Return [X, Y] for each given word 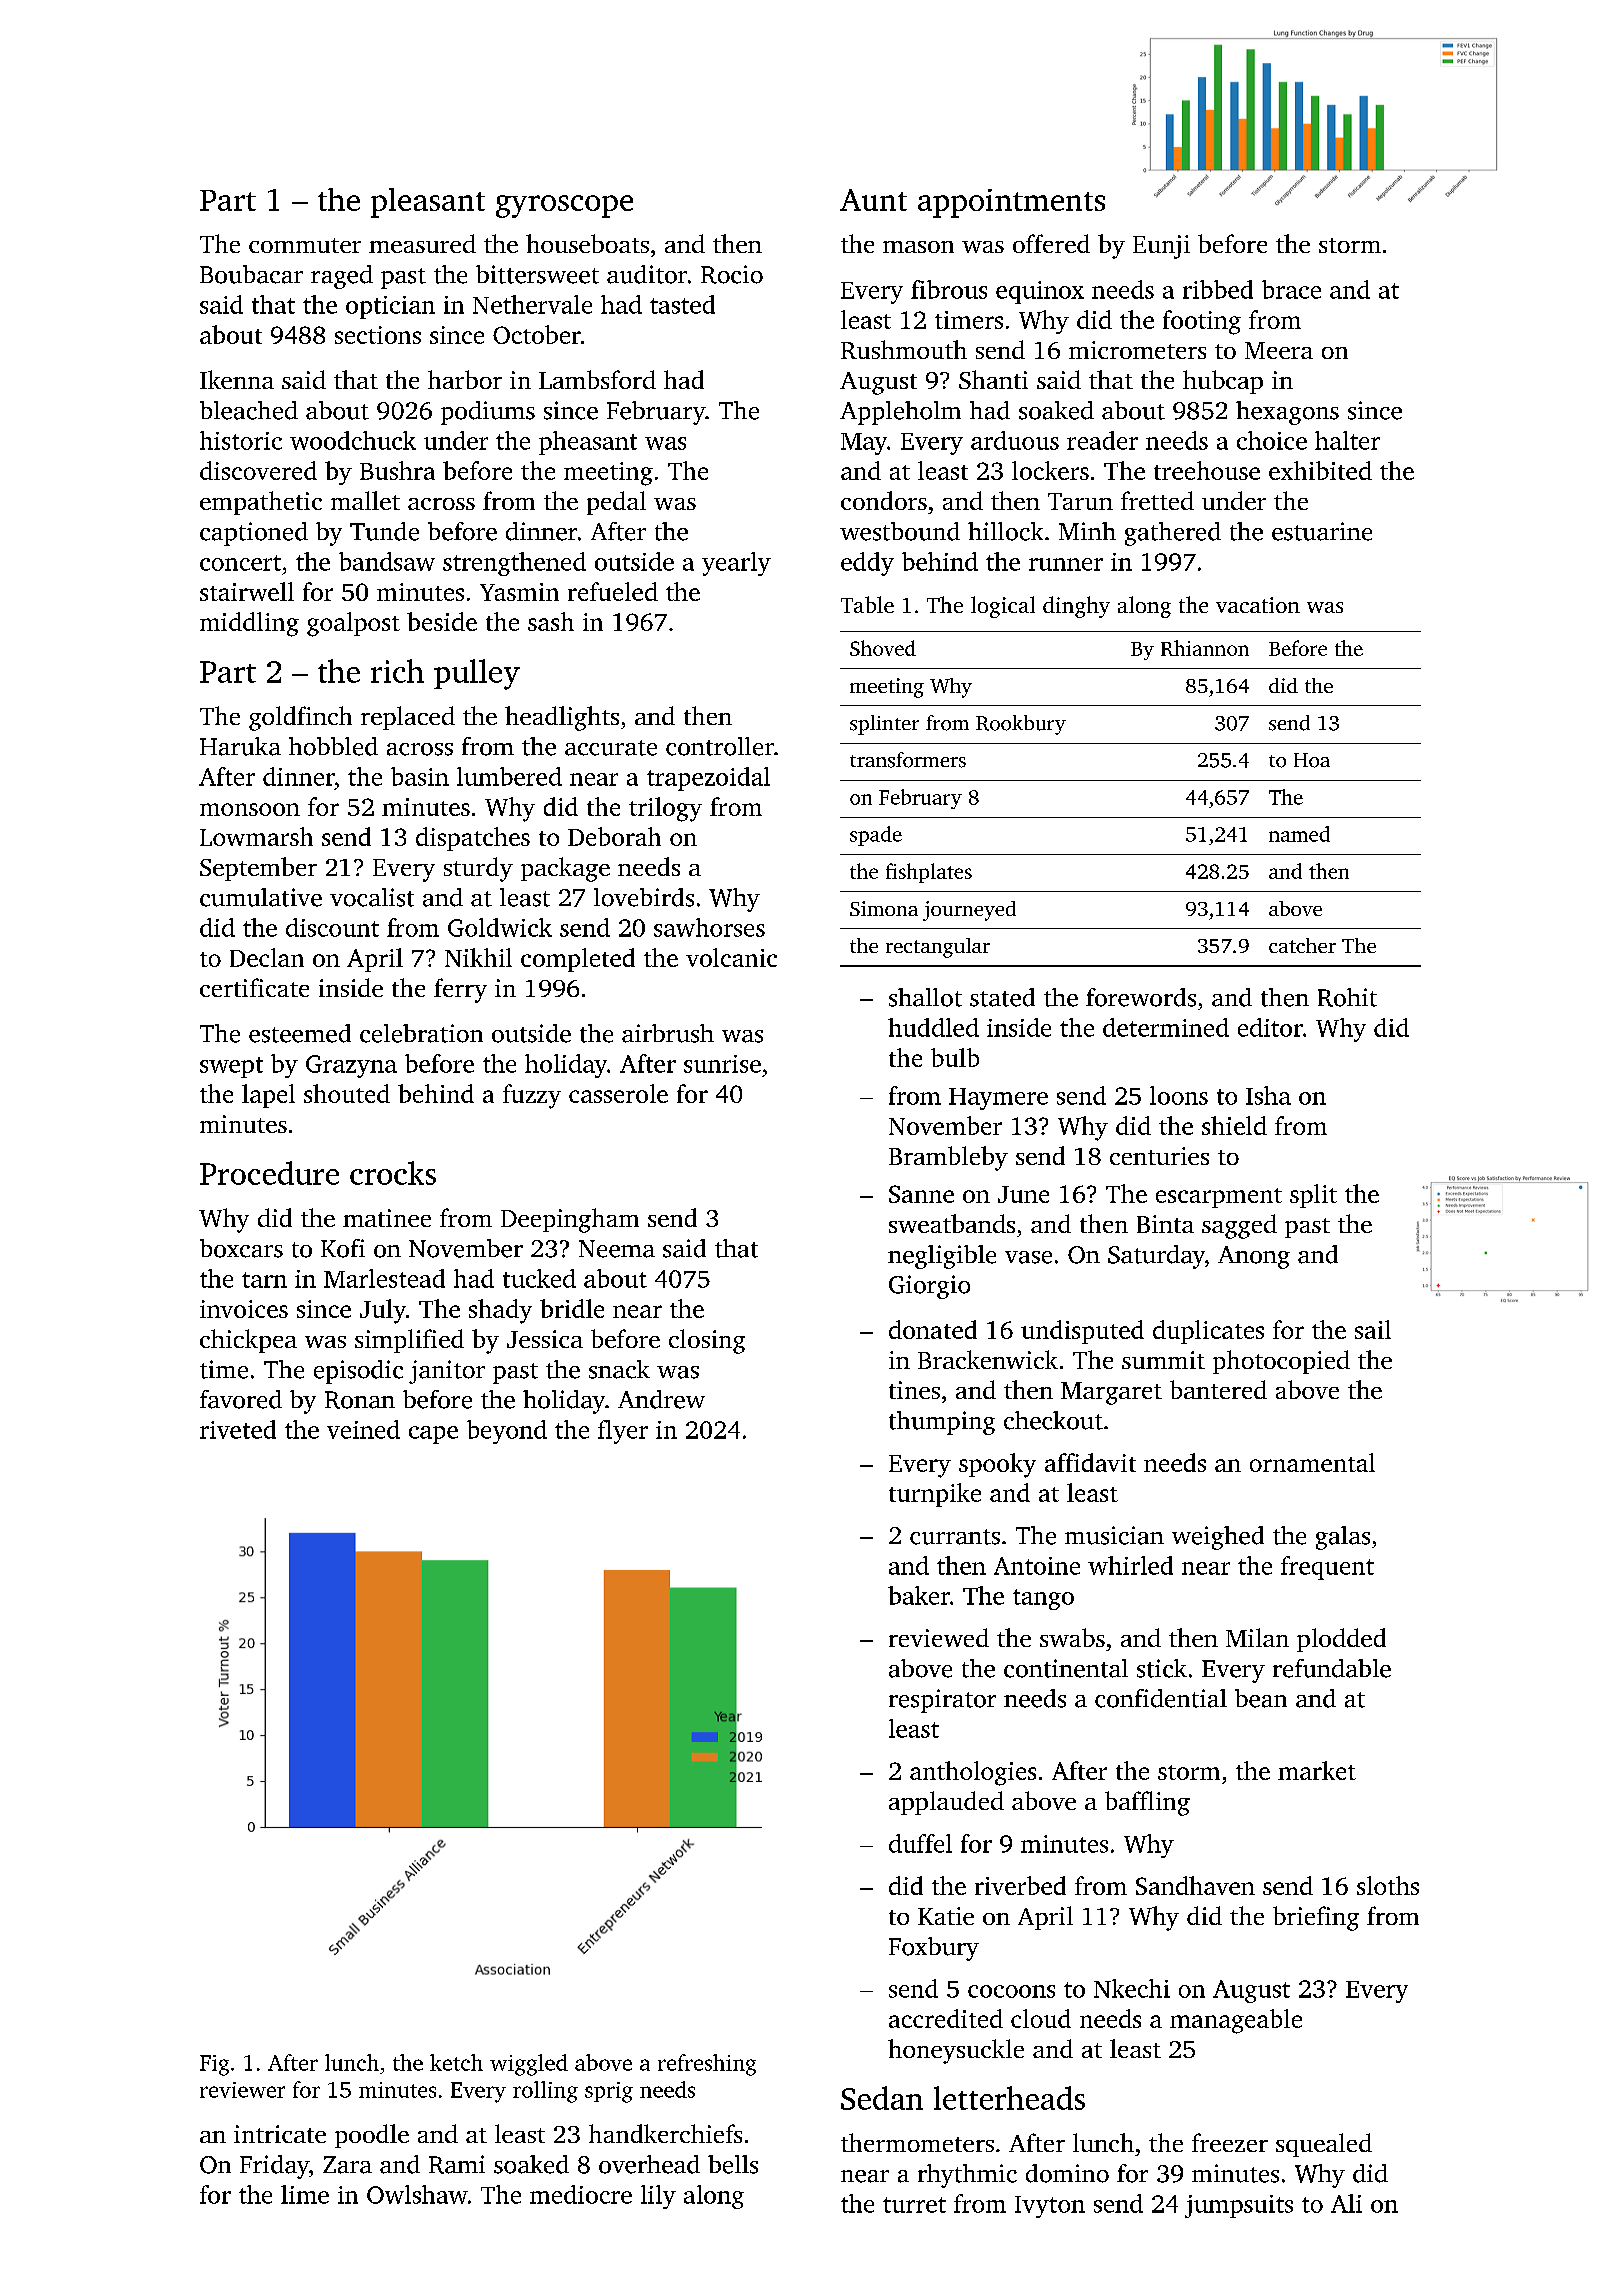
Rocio [732, 274]
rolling [545, 2092]
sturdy [478, 869]
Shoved [883, 648]
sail [1373, 1329]
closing [707, 1341]
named [1299, 834]
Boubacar [251, 274]
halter [1347, 440]
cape [433, 1435]
